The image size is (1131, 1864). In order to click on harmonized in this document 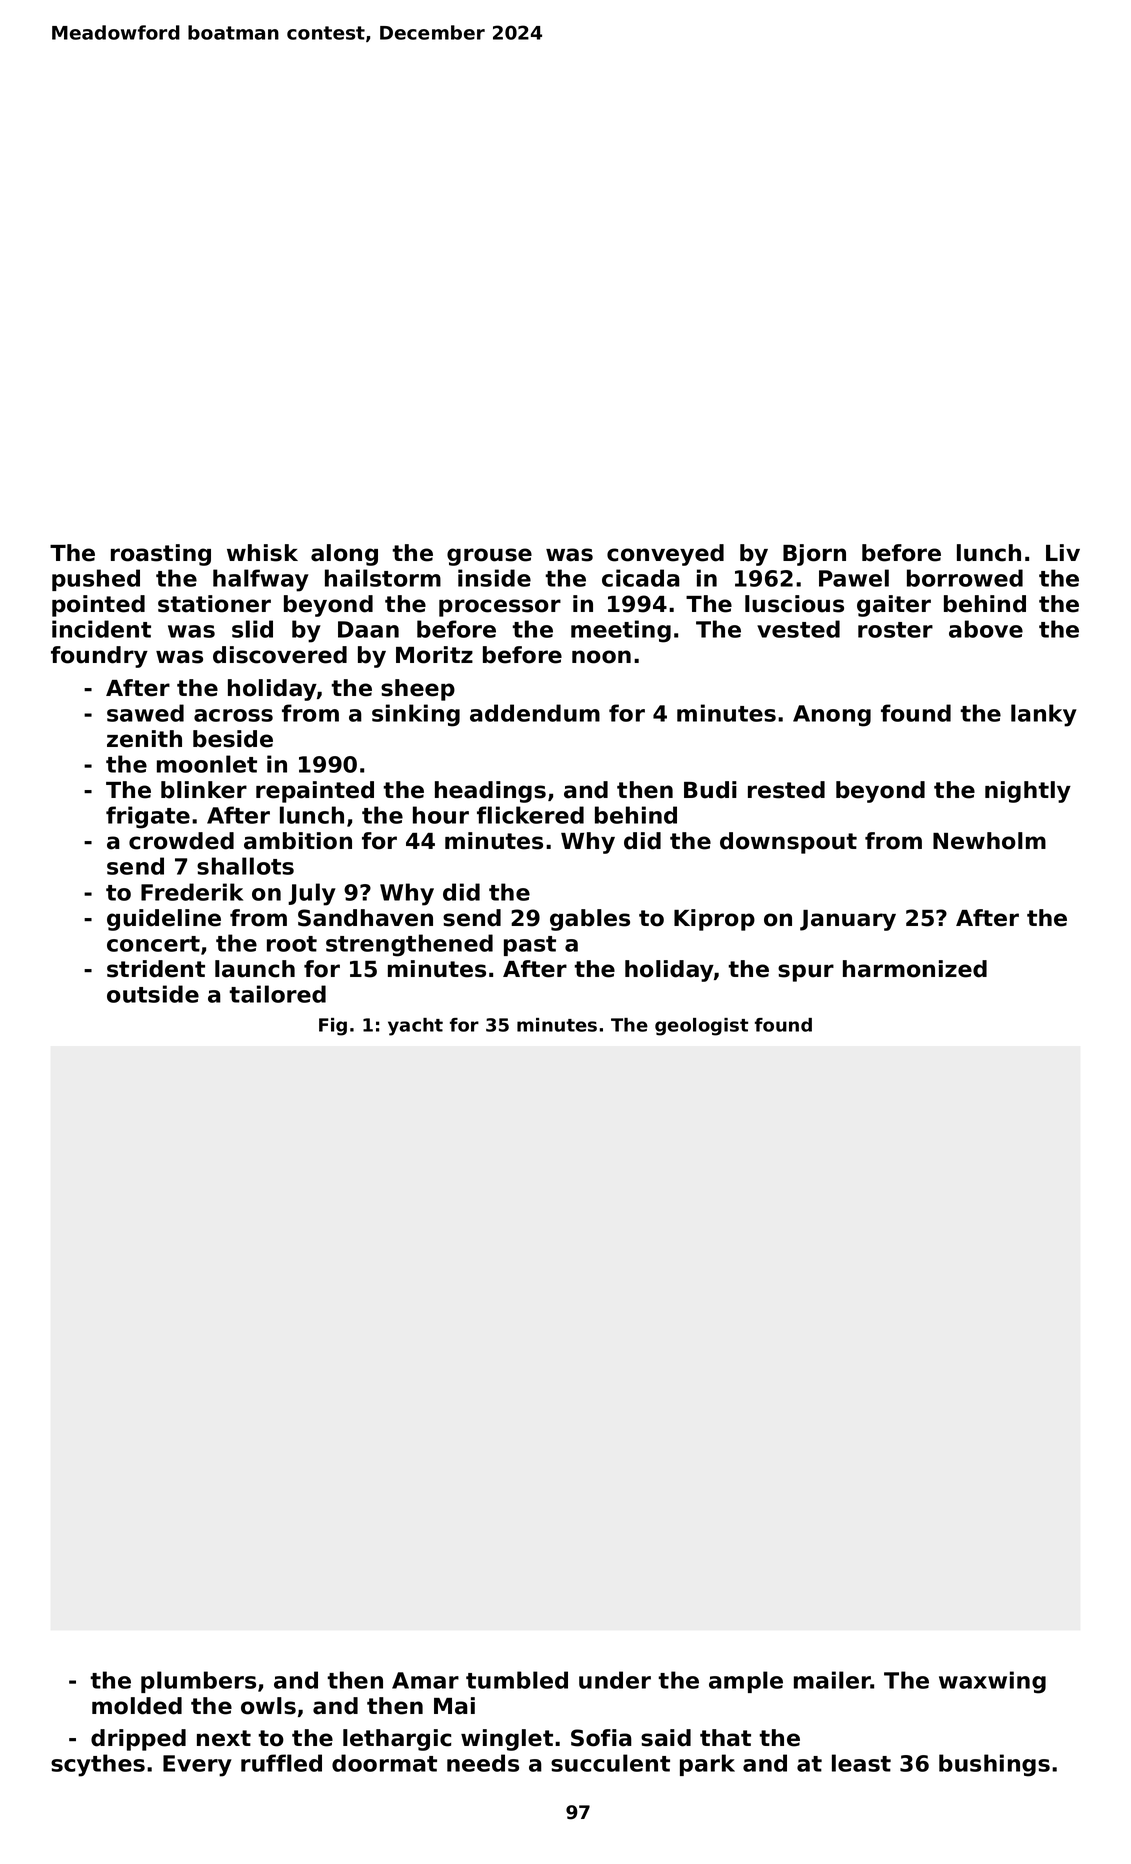, I will do `click(915, 969)`.
